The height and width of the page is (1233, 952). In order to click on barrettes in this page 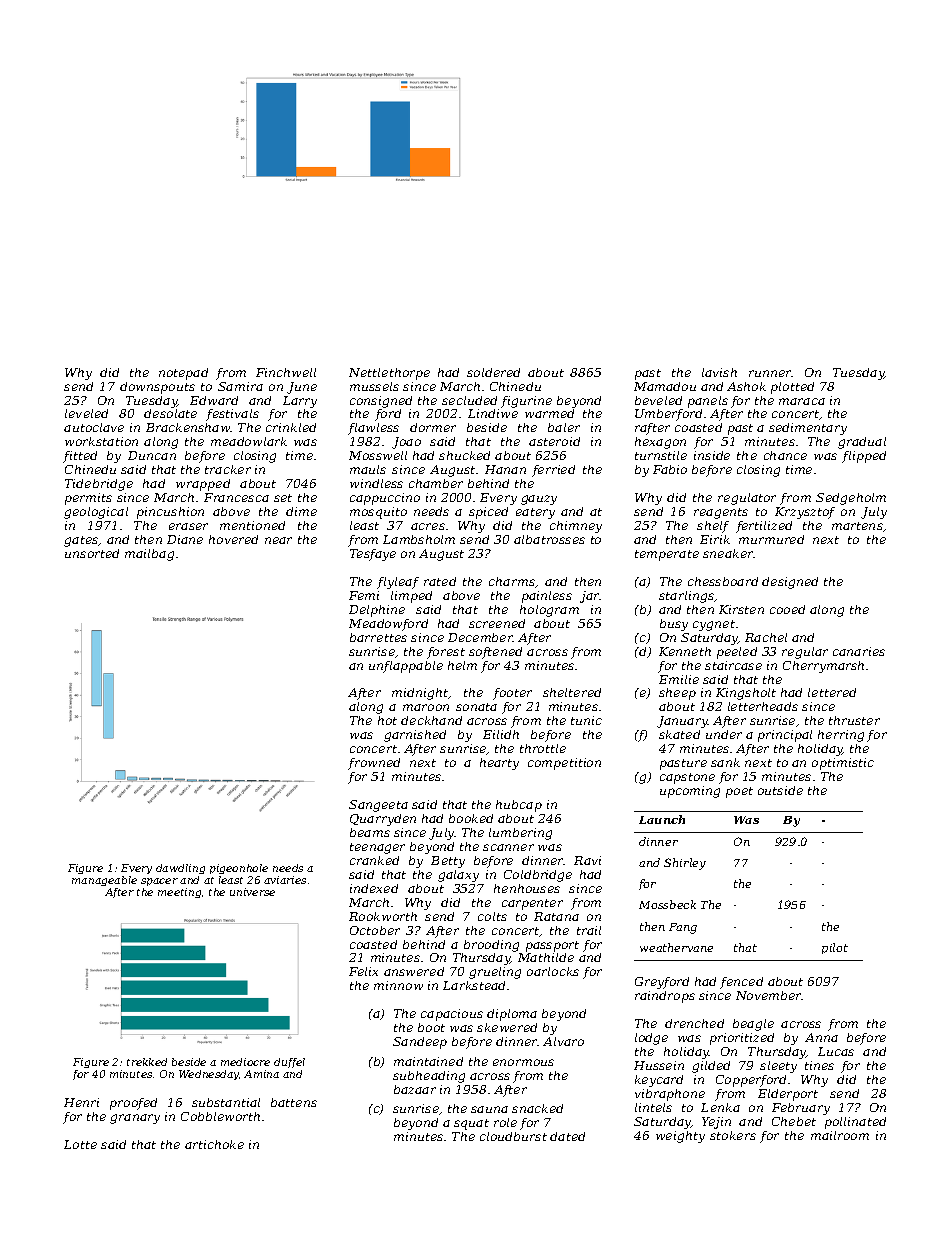, I will do `click(378, 637)`.
